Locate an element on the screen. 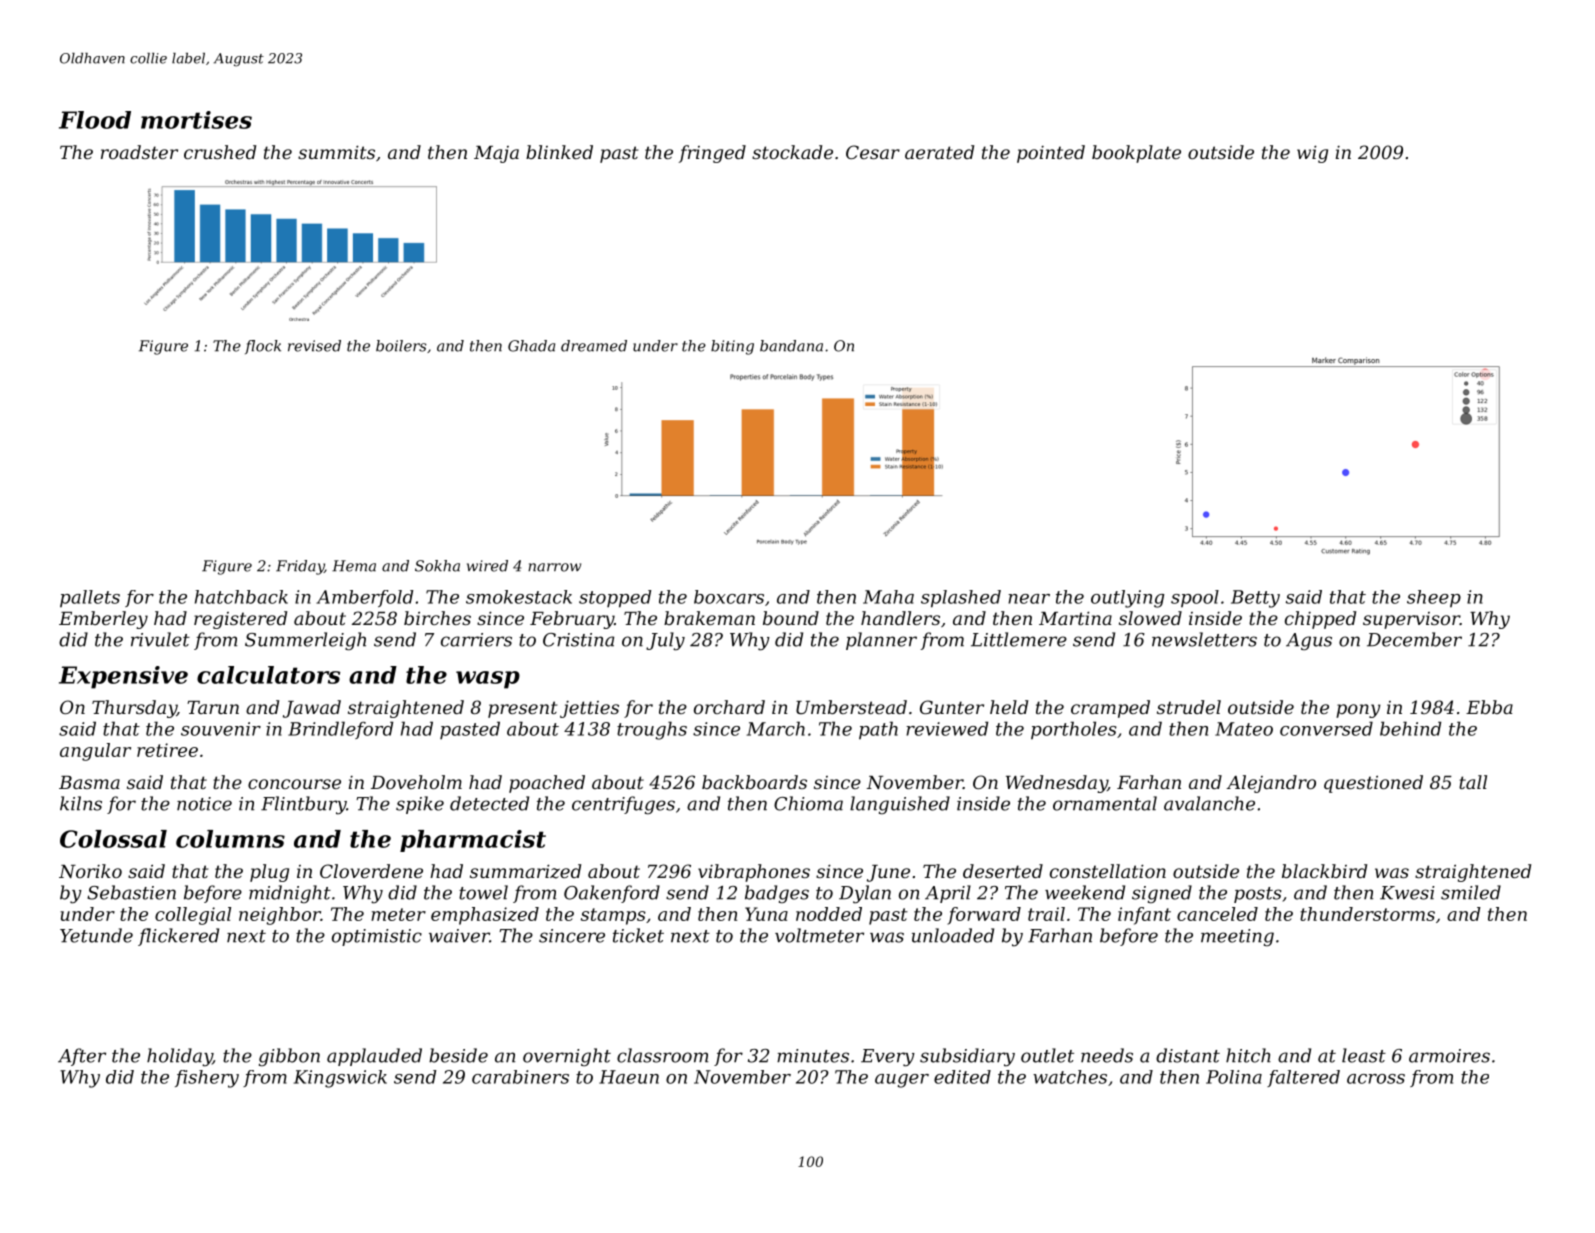  questioned is located at coordinates (1373, 784).
